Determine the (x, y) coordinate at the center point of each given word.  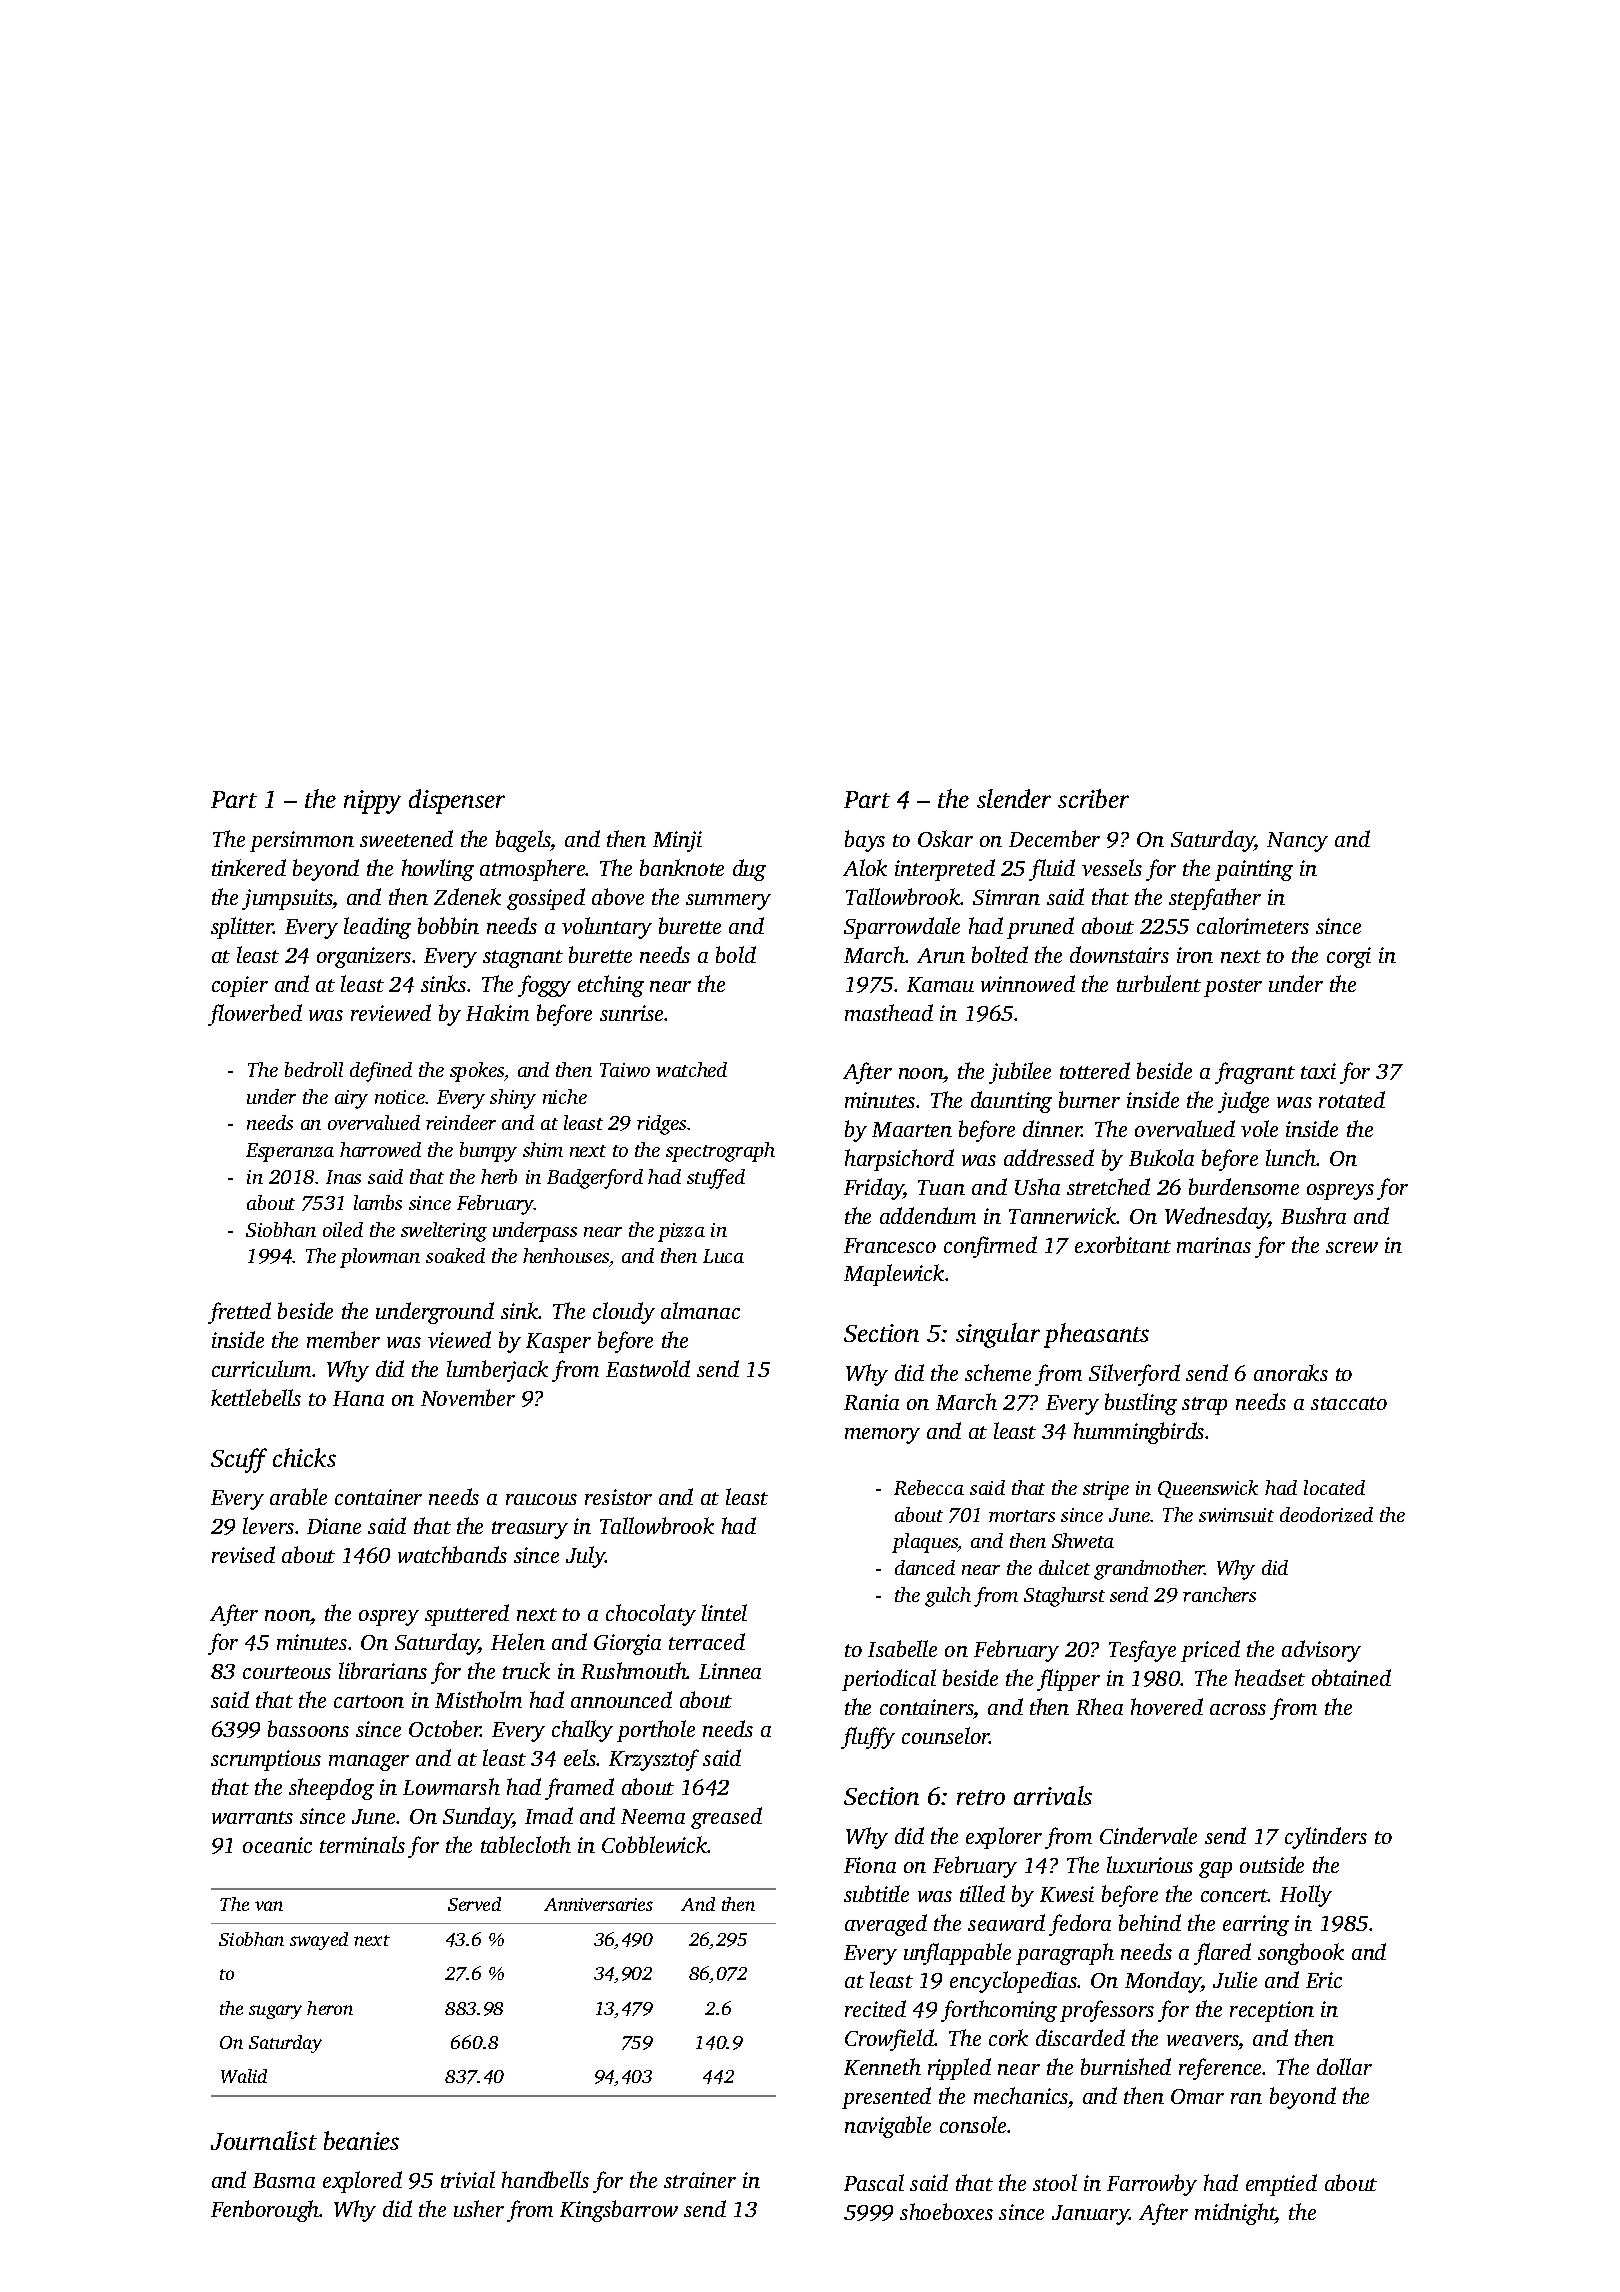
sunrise (631, 1013)
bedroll (314, 1069)
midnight (1235, 2214)
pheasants (1096, 1335)
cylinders (1326, 1838)
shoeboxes (946, 2211)
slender (1014, 798)
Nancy (1297, 842)
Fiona (870, 1865)
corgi (1349, 957)
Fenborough (265, 2211)
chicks (304, 1457)
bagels (523, 841)
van (269, 1906)
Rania (871, 1402)
